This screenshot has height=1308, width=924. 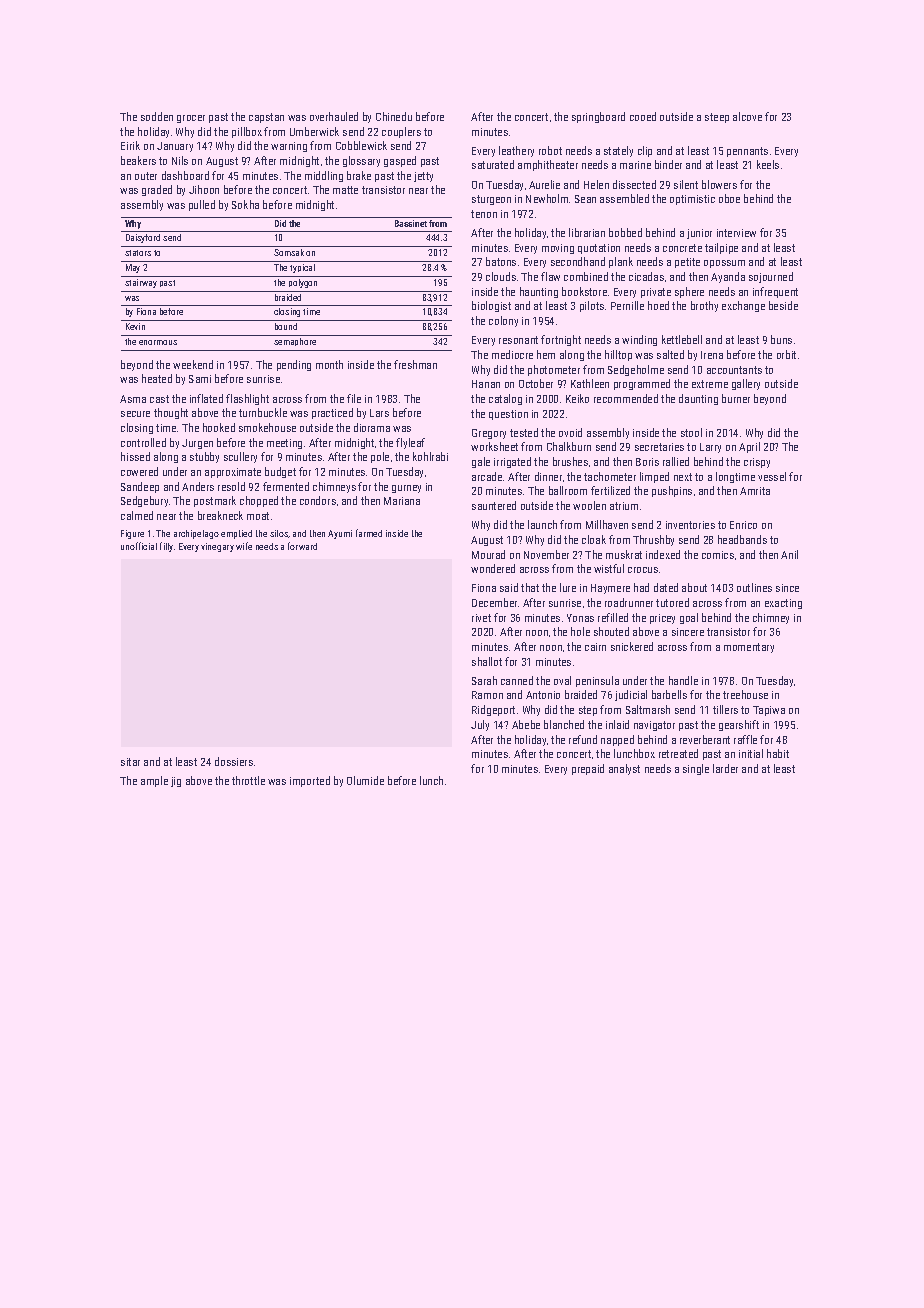 I want to click on steep, so click(x=717, y=118).
